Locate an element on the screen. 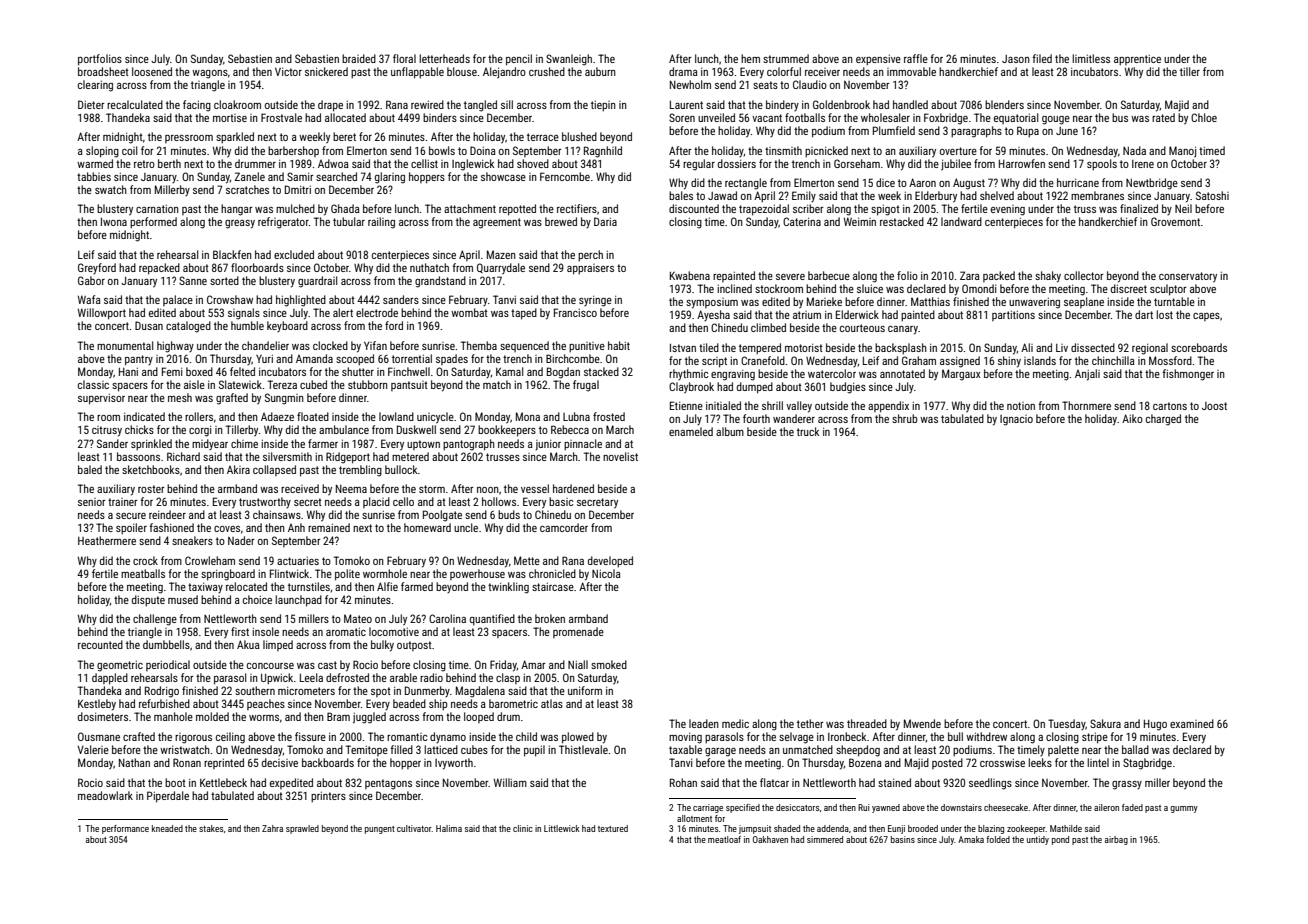 The height and width of the screenshot is (924, 1308). shoved is located at coordinates (533, 163).
